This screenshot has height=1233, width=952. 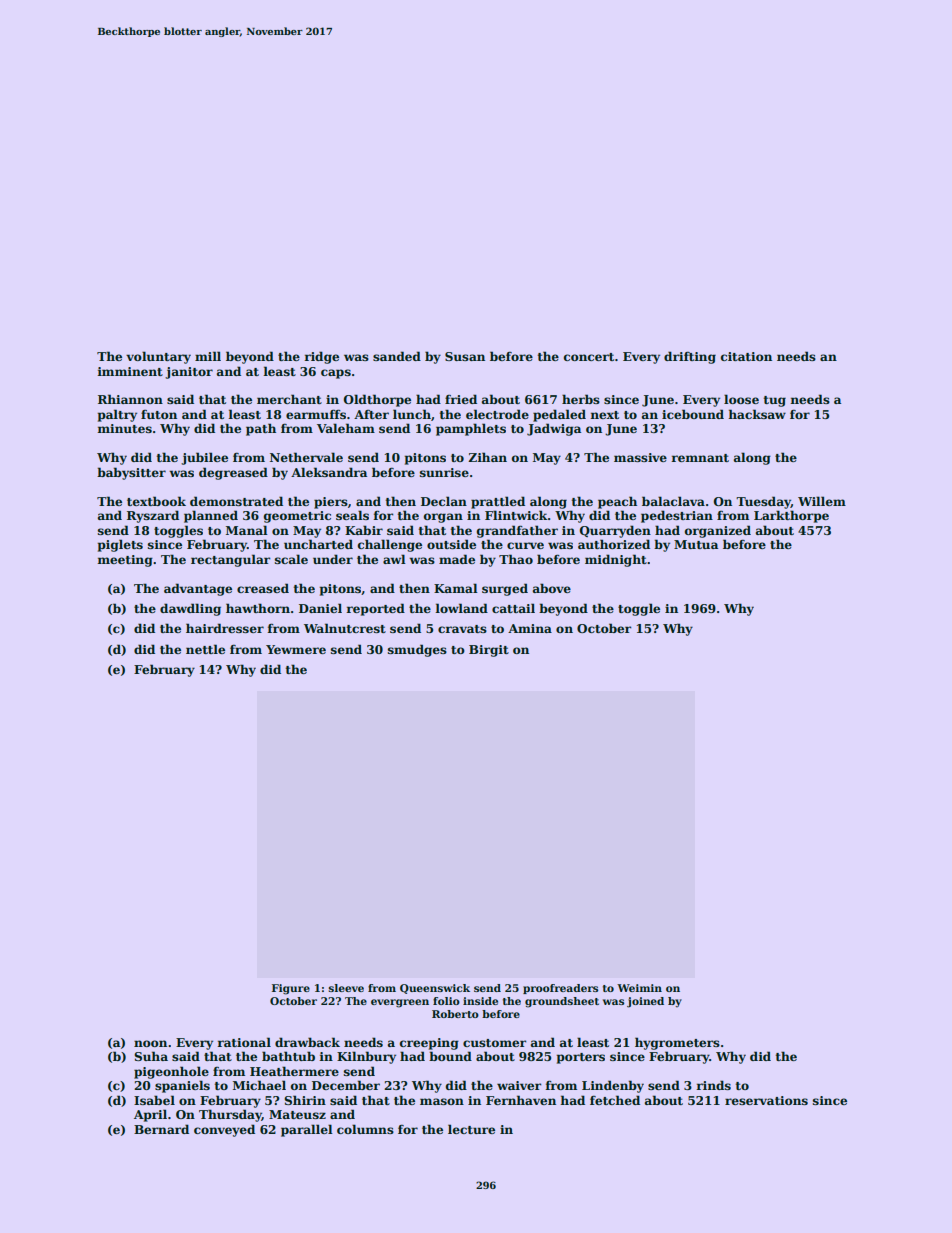 I want to click on Figure, so click(x=291, y=989).
